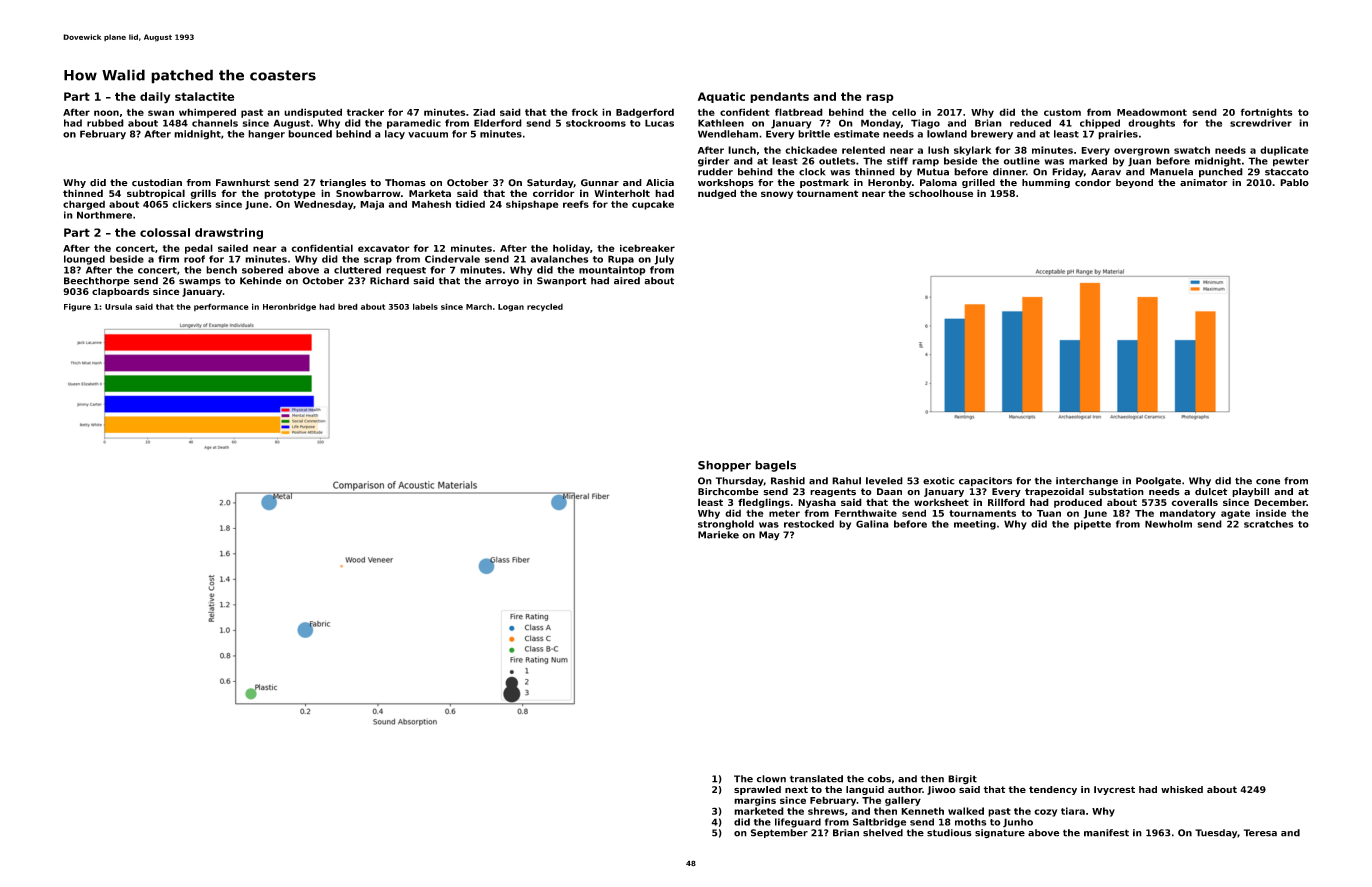 The height and width of the document is (887, 1372). Describe the element at coordinates (759, 811) in the document. I see `marketed` at that location.
